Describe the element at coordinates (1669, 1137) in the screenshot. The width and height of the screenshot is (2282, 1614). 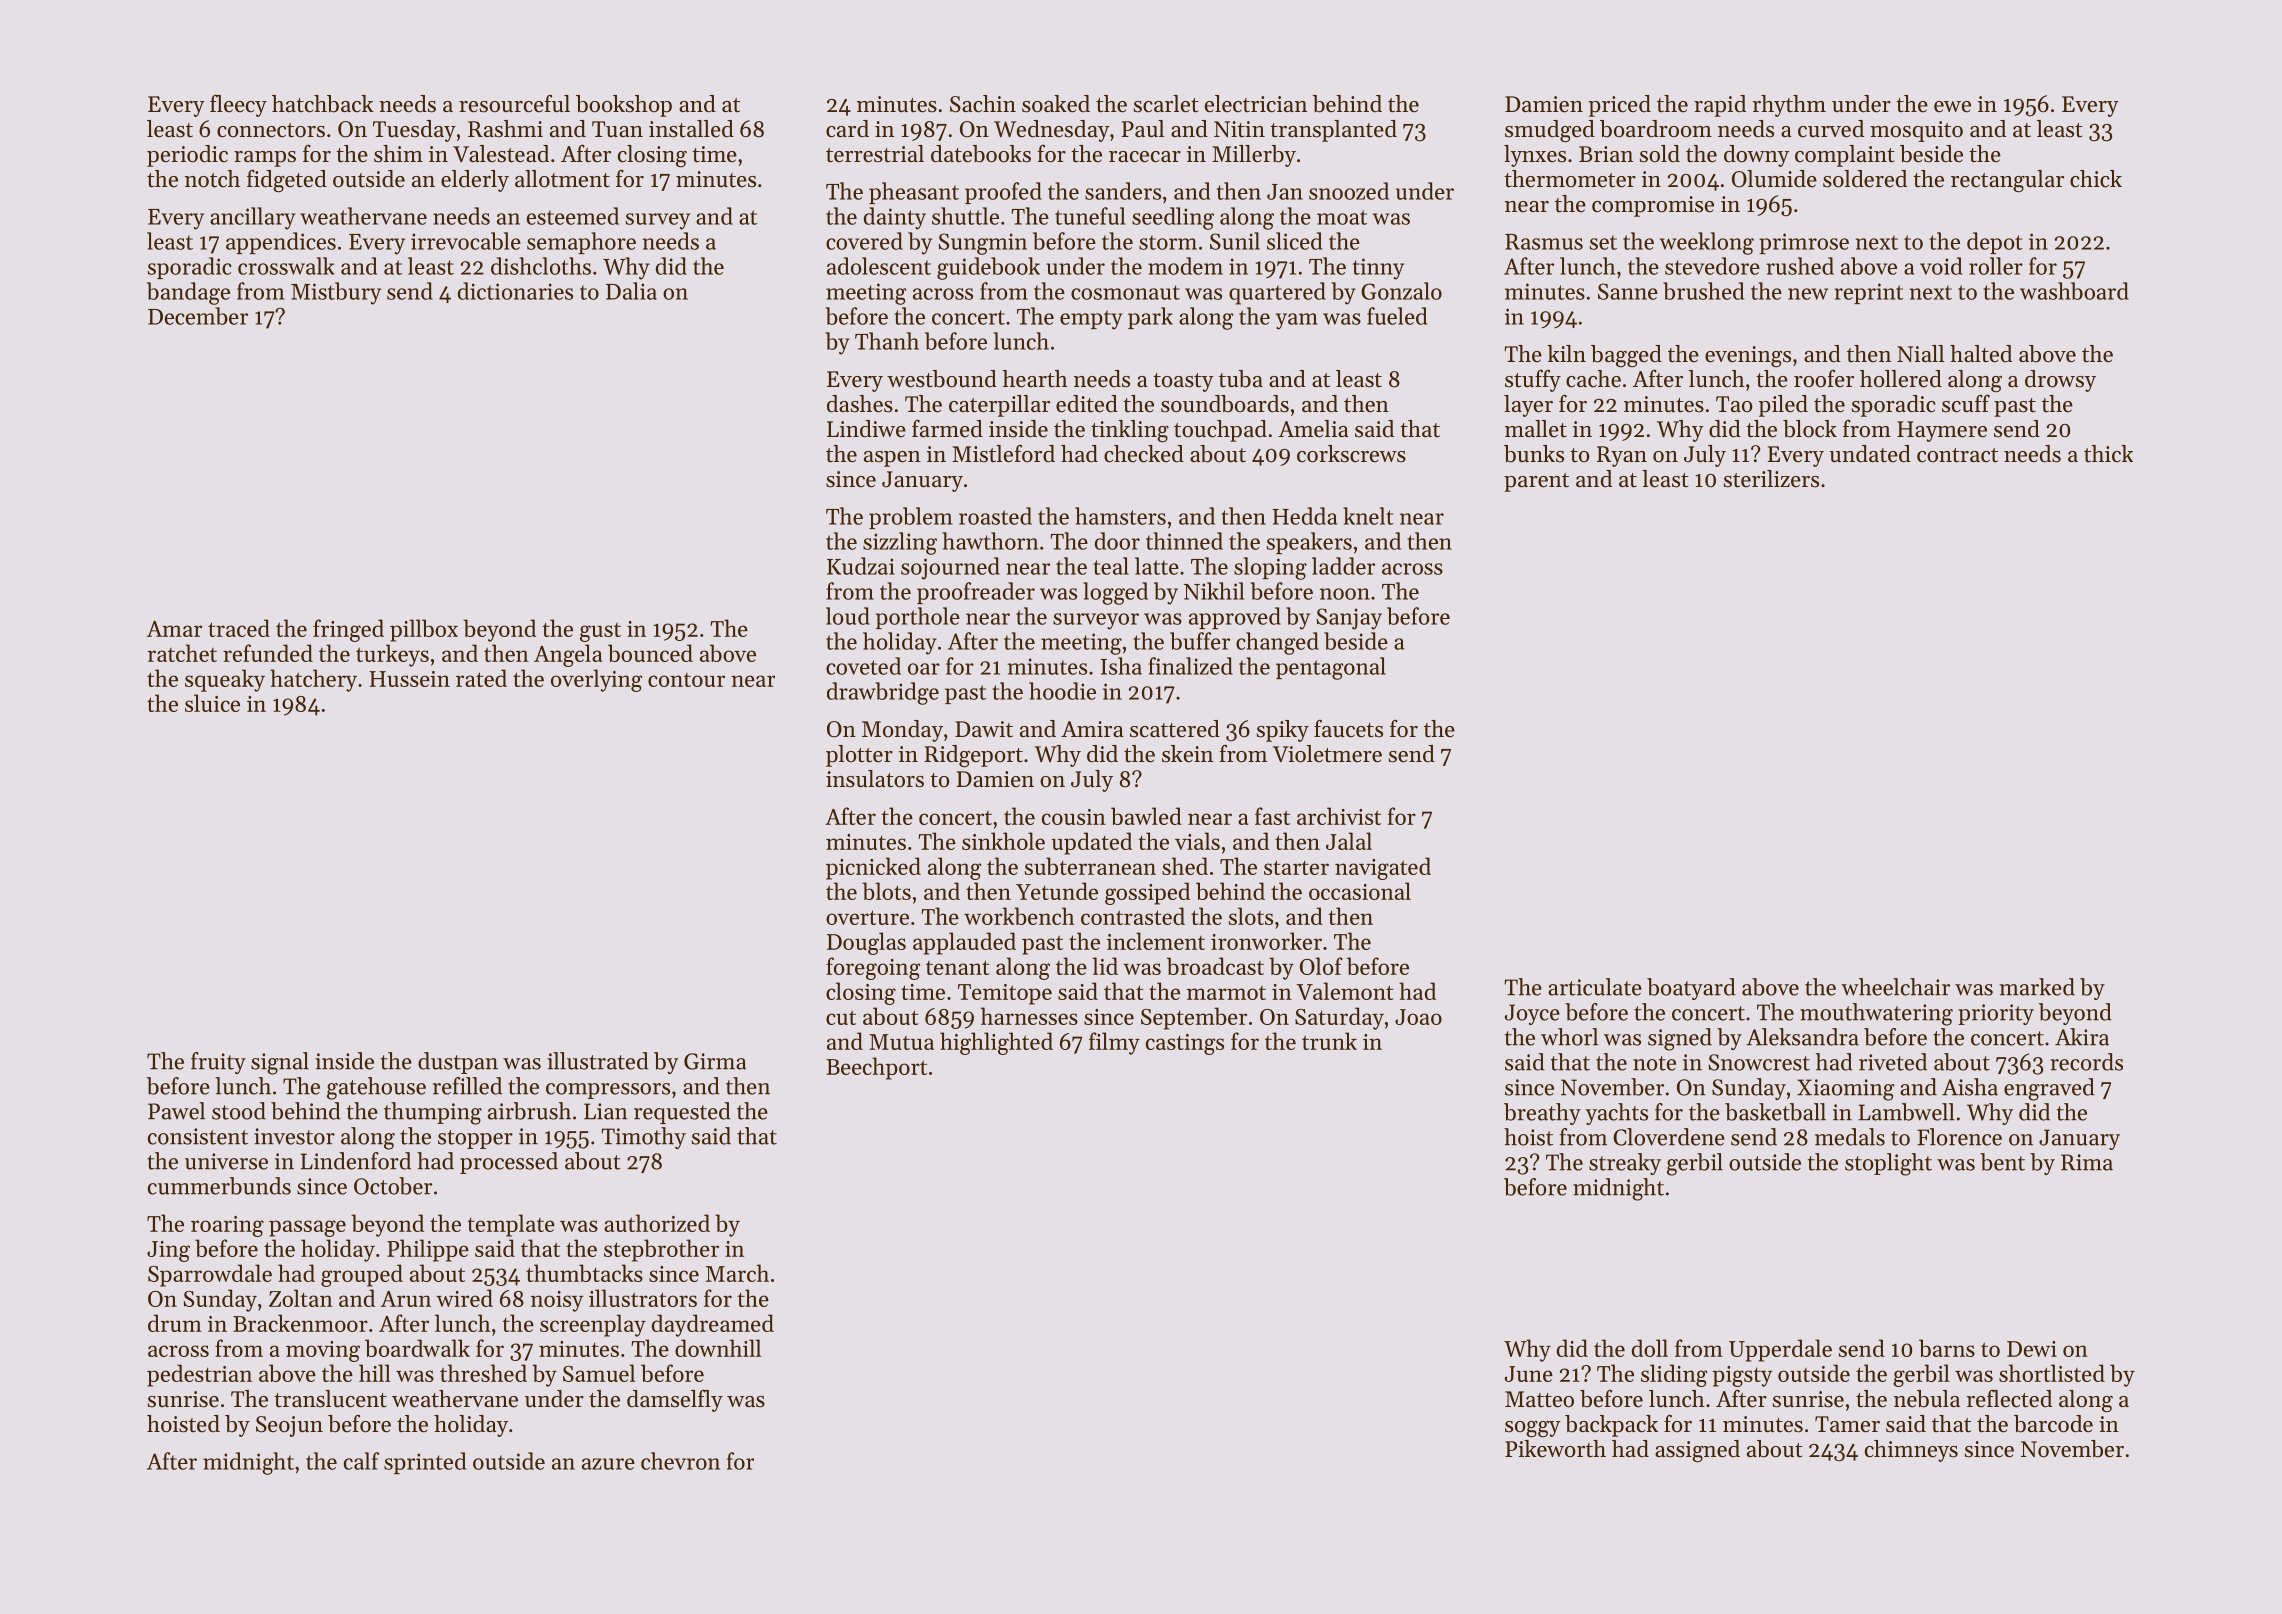
I see `Cloverdene` at that location.
